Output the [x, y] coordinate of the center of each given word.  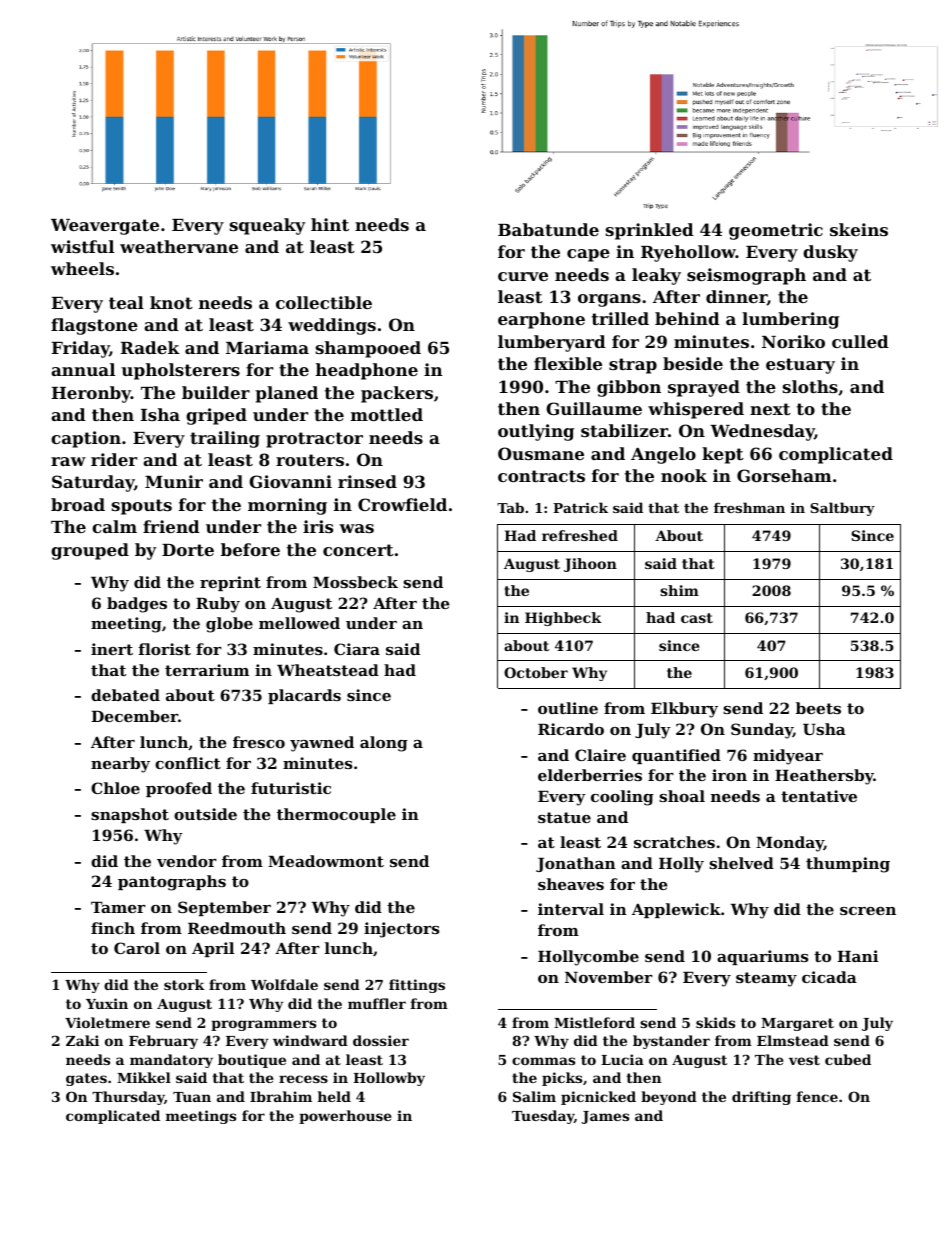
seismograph [746, 276]
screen [868, 911]
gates [86, 1079]
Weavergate [105, 227]
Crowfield [402, 504]
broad [78, 504]
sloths [810, 386]
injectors [401, 930]
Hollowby [389, 1079]
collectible [324, 302]
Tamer [118, 907]
